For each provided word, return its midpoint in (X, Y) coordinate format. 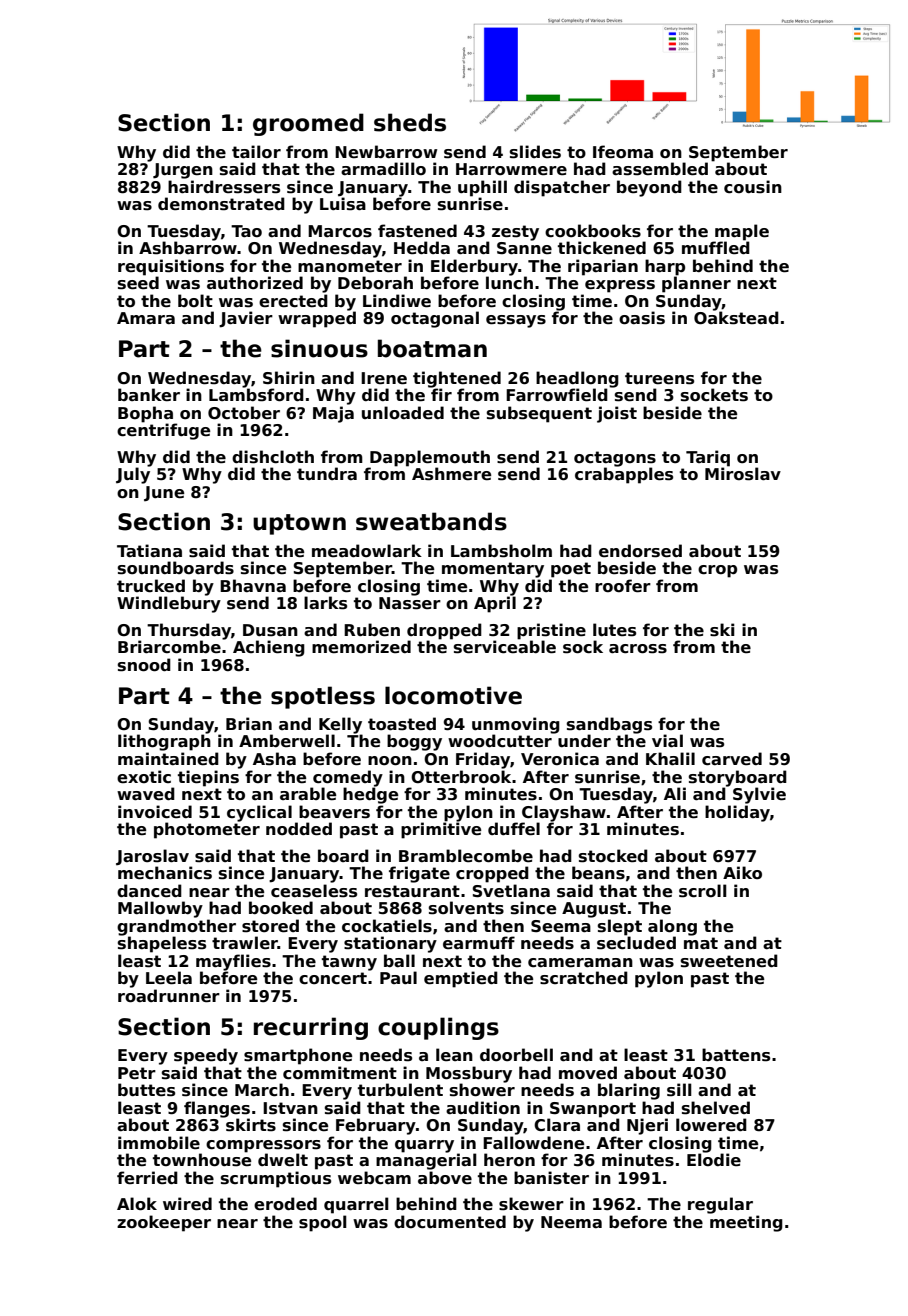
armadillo (383, 168)
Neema (571, 1222)
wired (187, 1204)
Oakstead (736, 318)
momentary (493, 570)
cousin (753, 187)
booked (281, 908)
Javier (246, 319)
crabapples (624, 475)
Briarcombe (169, 647)
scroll (703, 891)
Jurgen (183, 171)
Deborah (375, 283)
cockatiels (387, 926)
